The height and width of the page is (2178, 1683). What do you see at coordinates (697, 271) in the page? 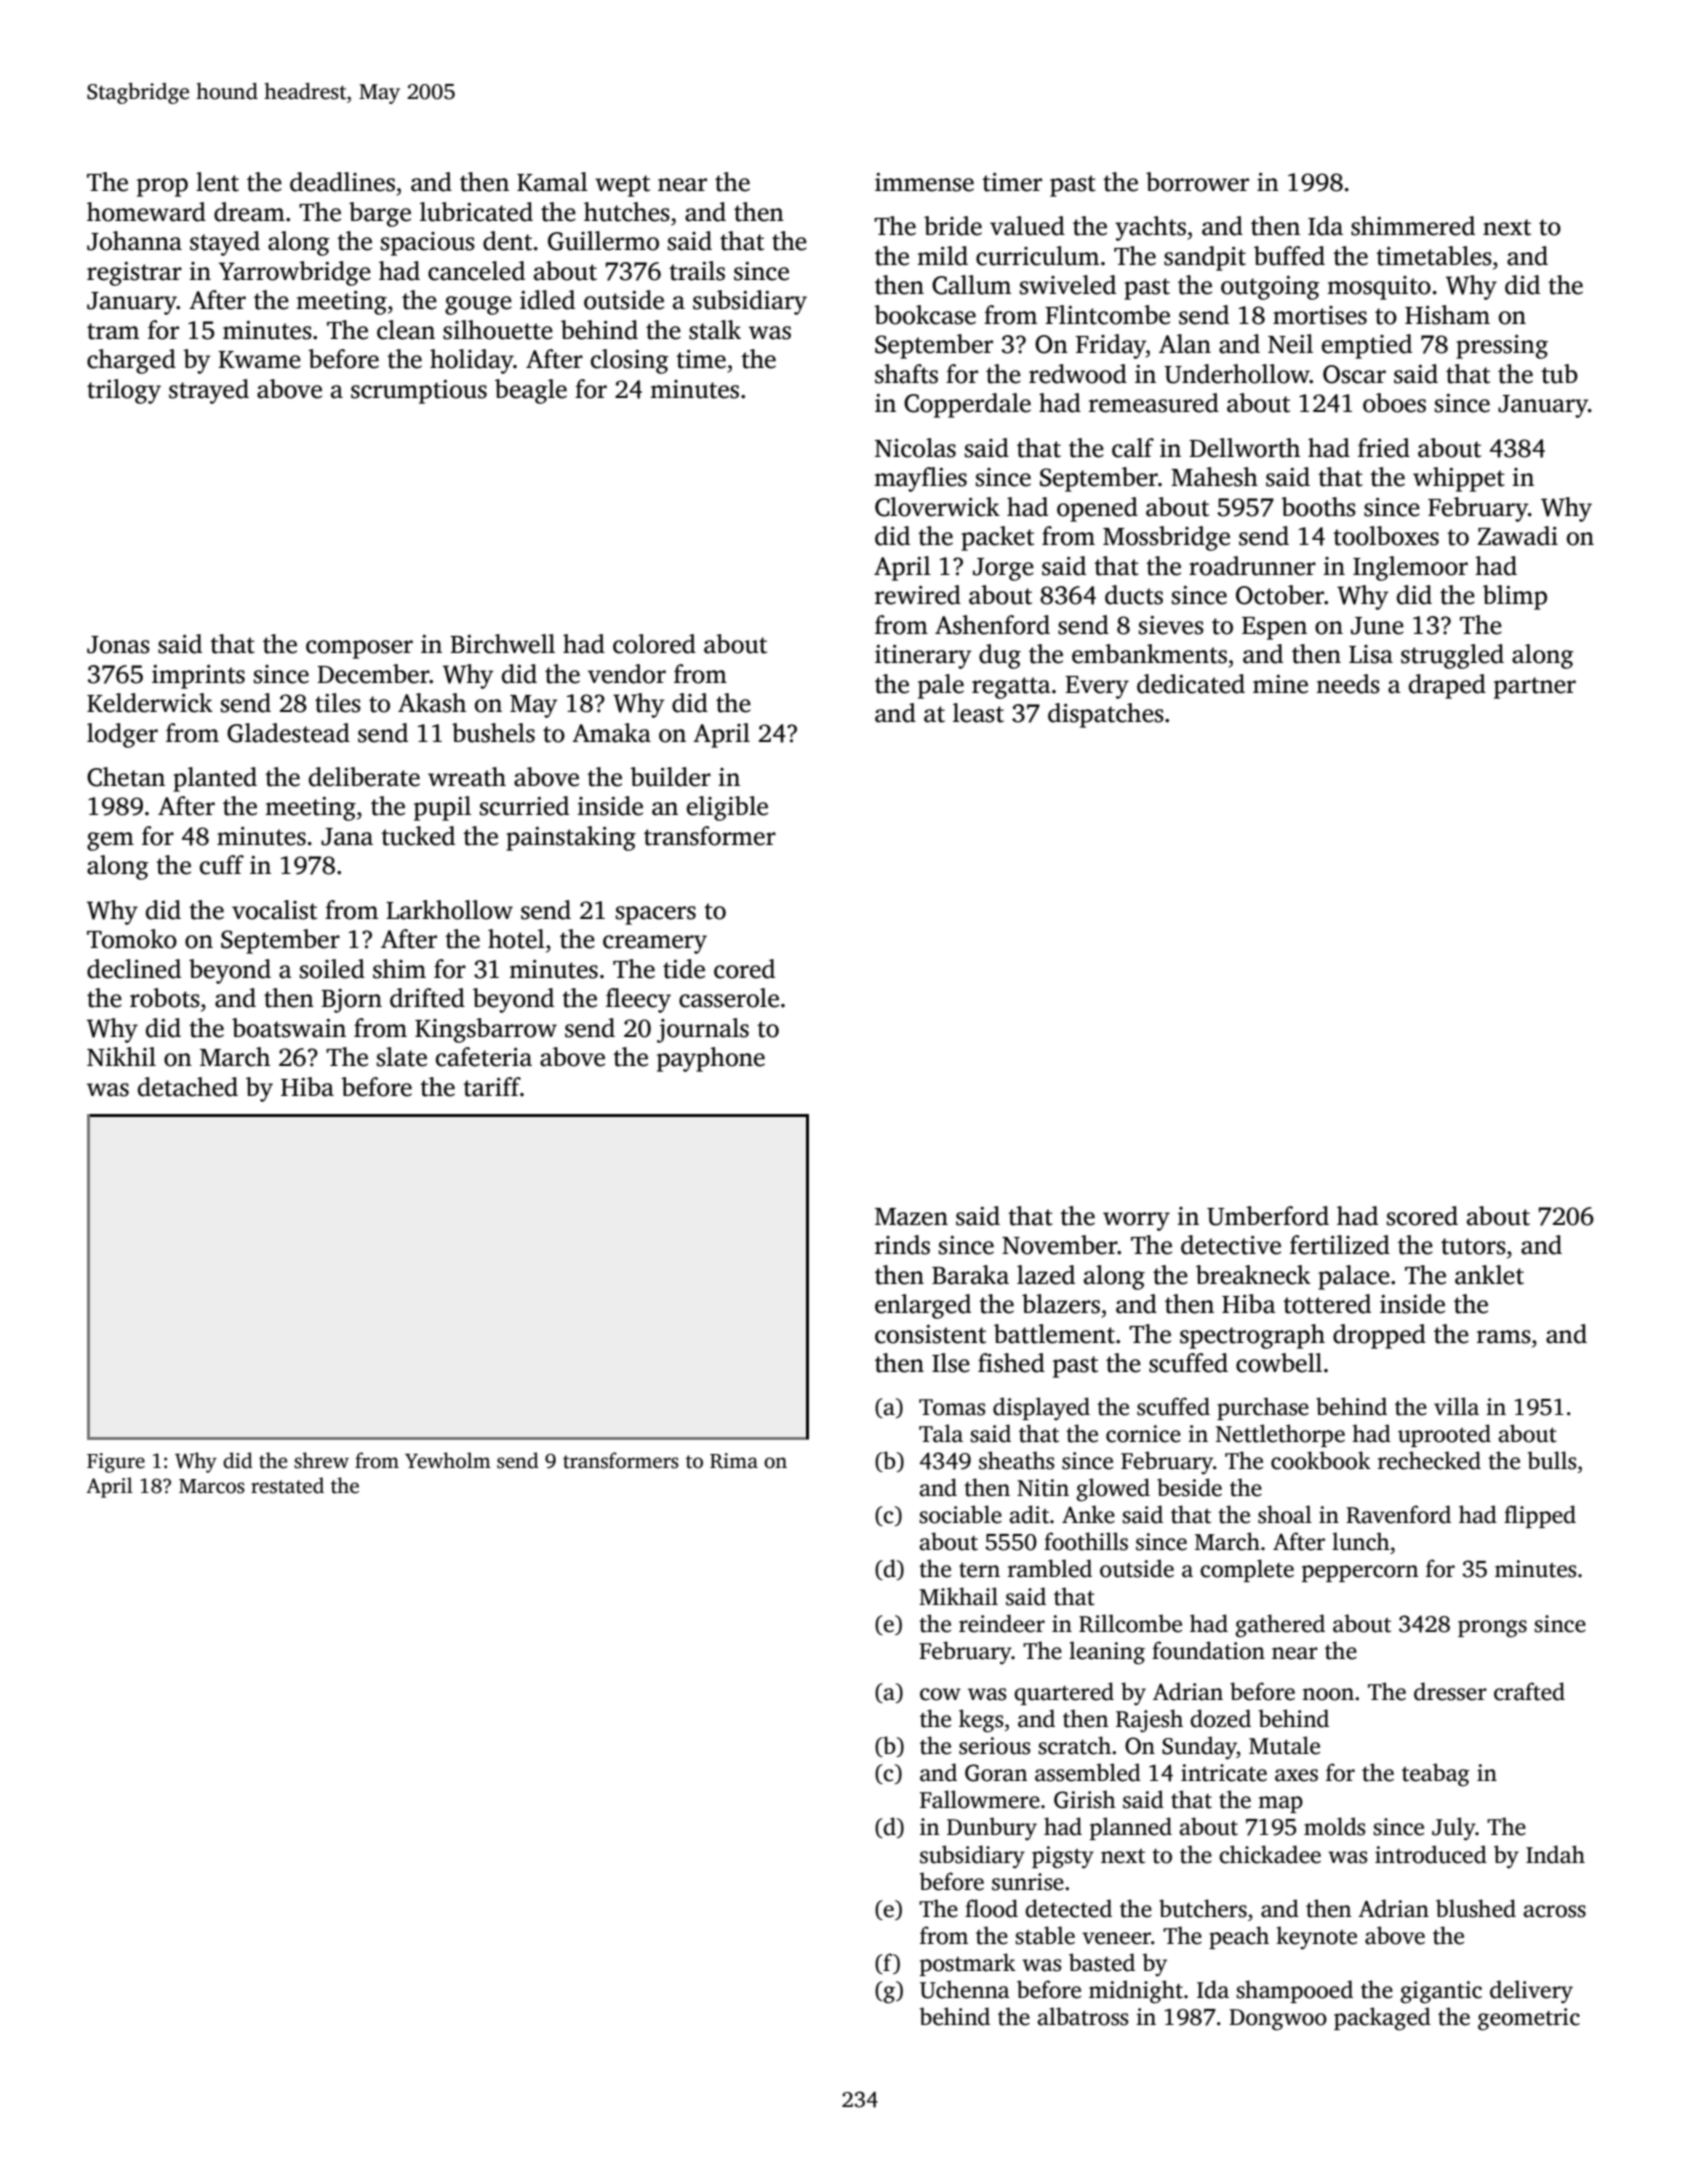
I see `trails` at bounding box center [697, 271].
